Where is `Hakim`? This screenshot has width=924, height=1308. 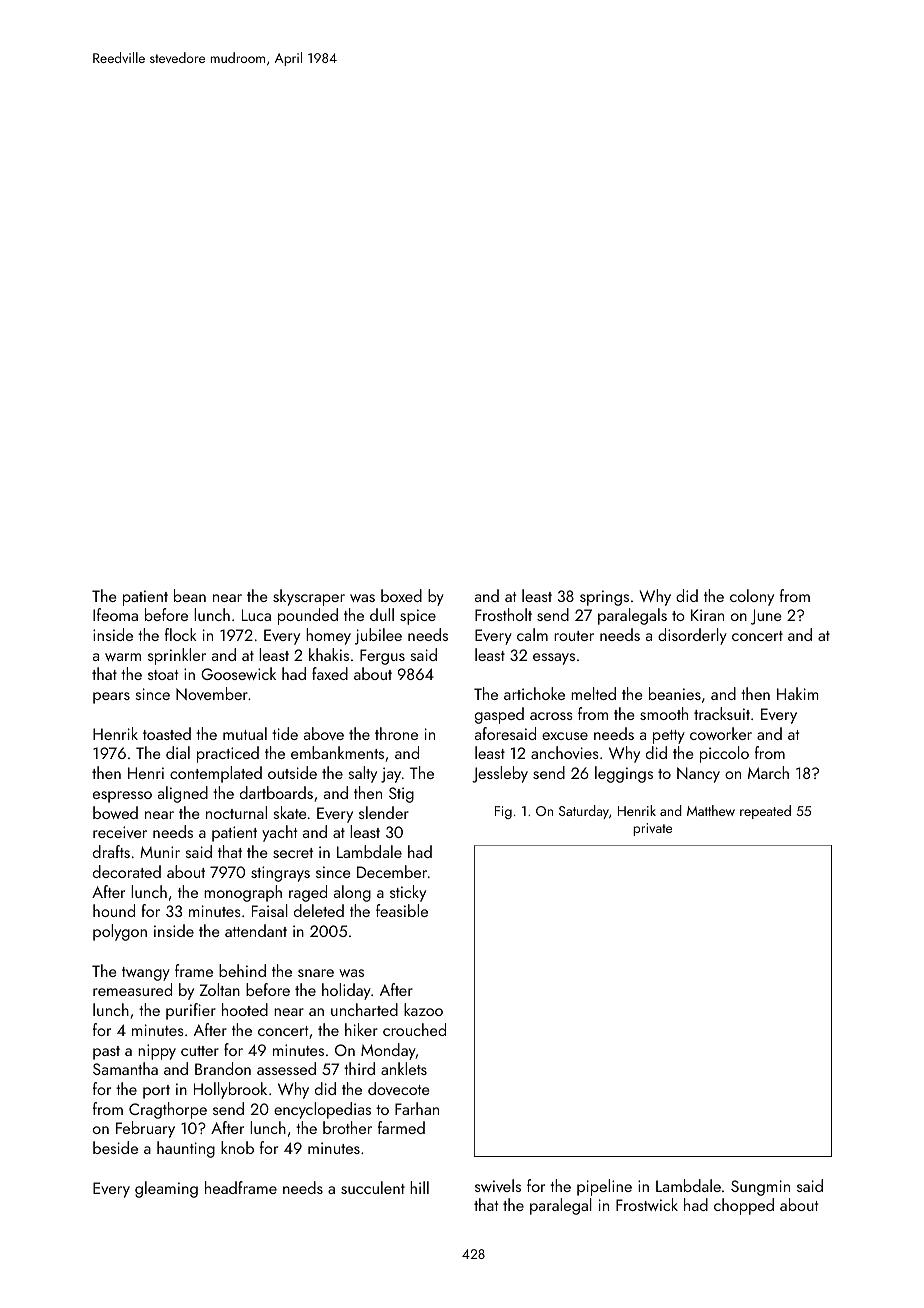
Hakim is located at coordinates (797, 693).
